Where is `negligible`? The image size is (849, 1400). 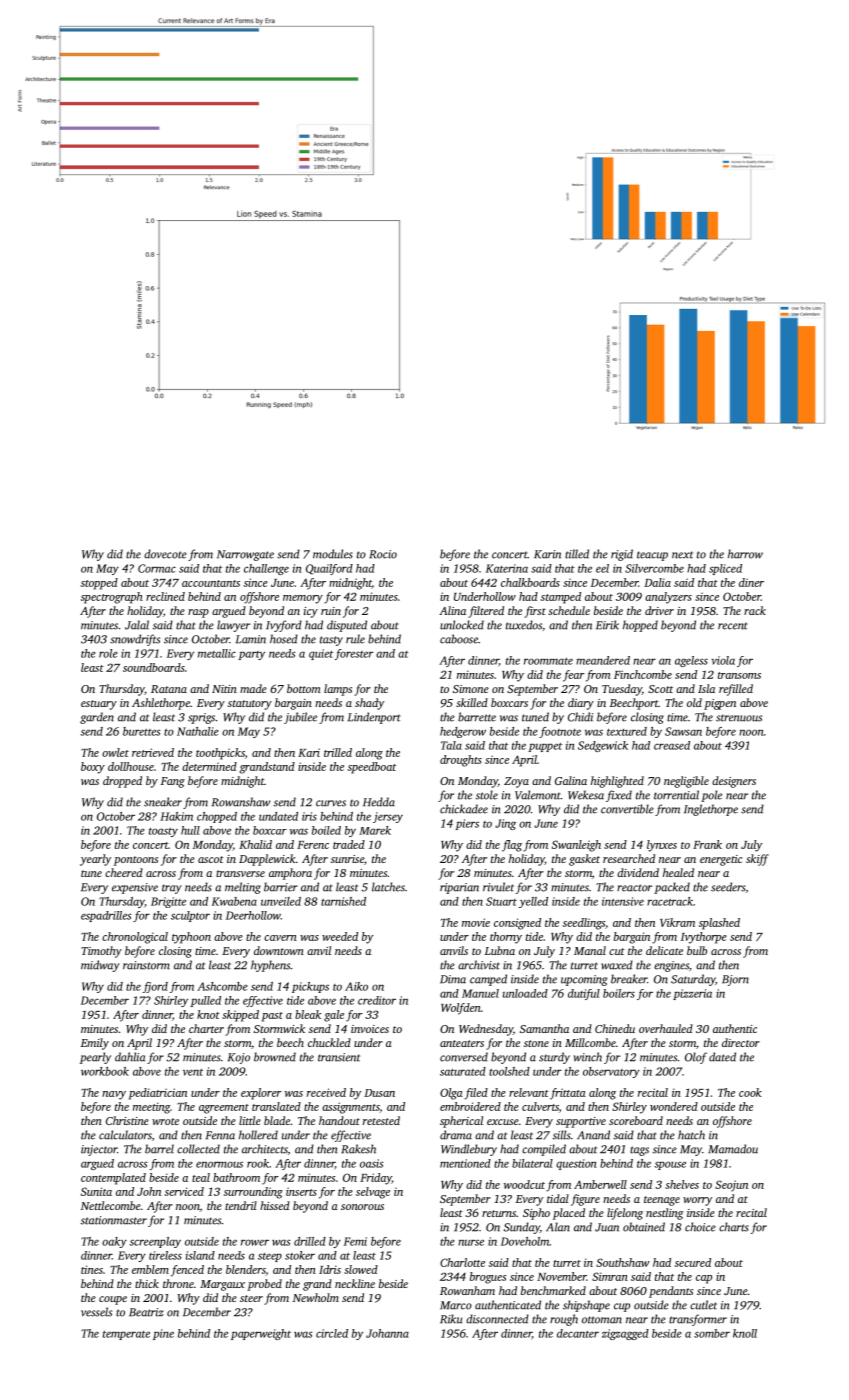 negligible is located at coordinates (686, 782).
